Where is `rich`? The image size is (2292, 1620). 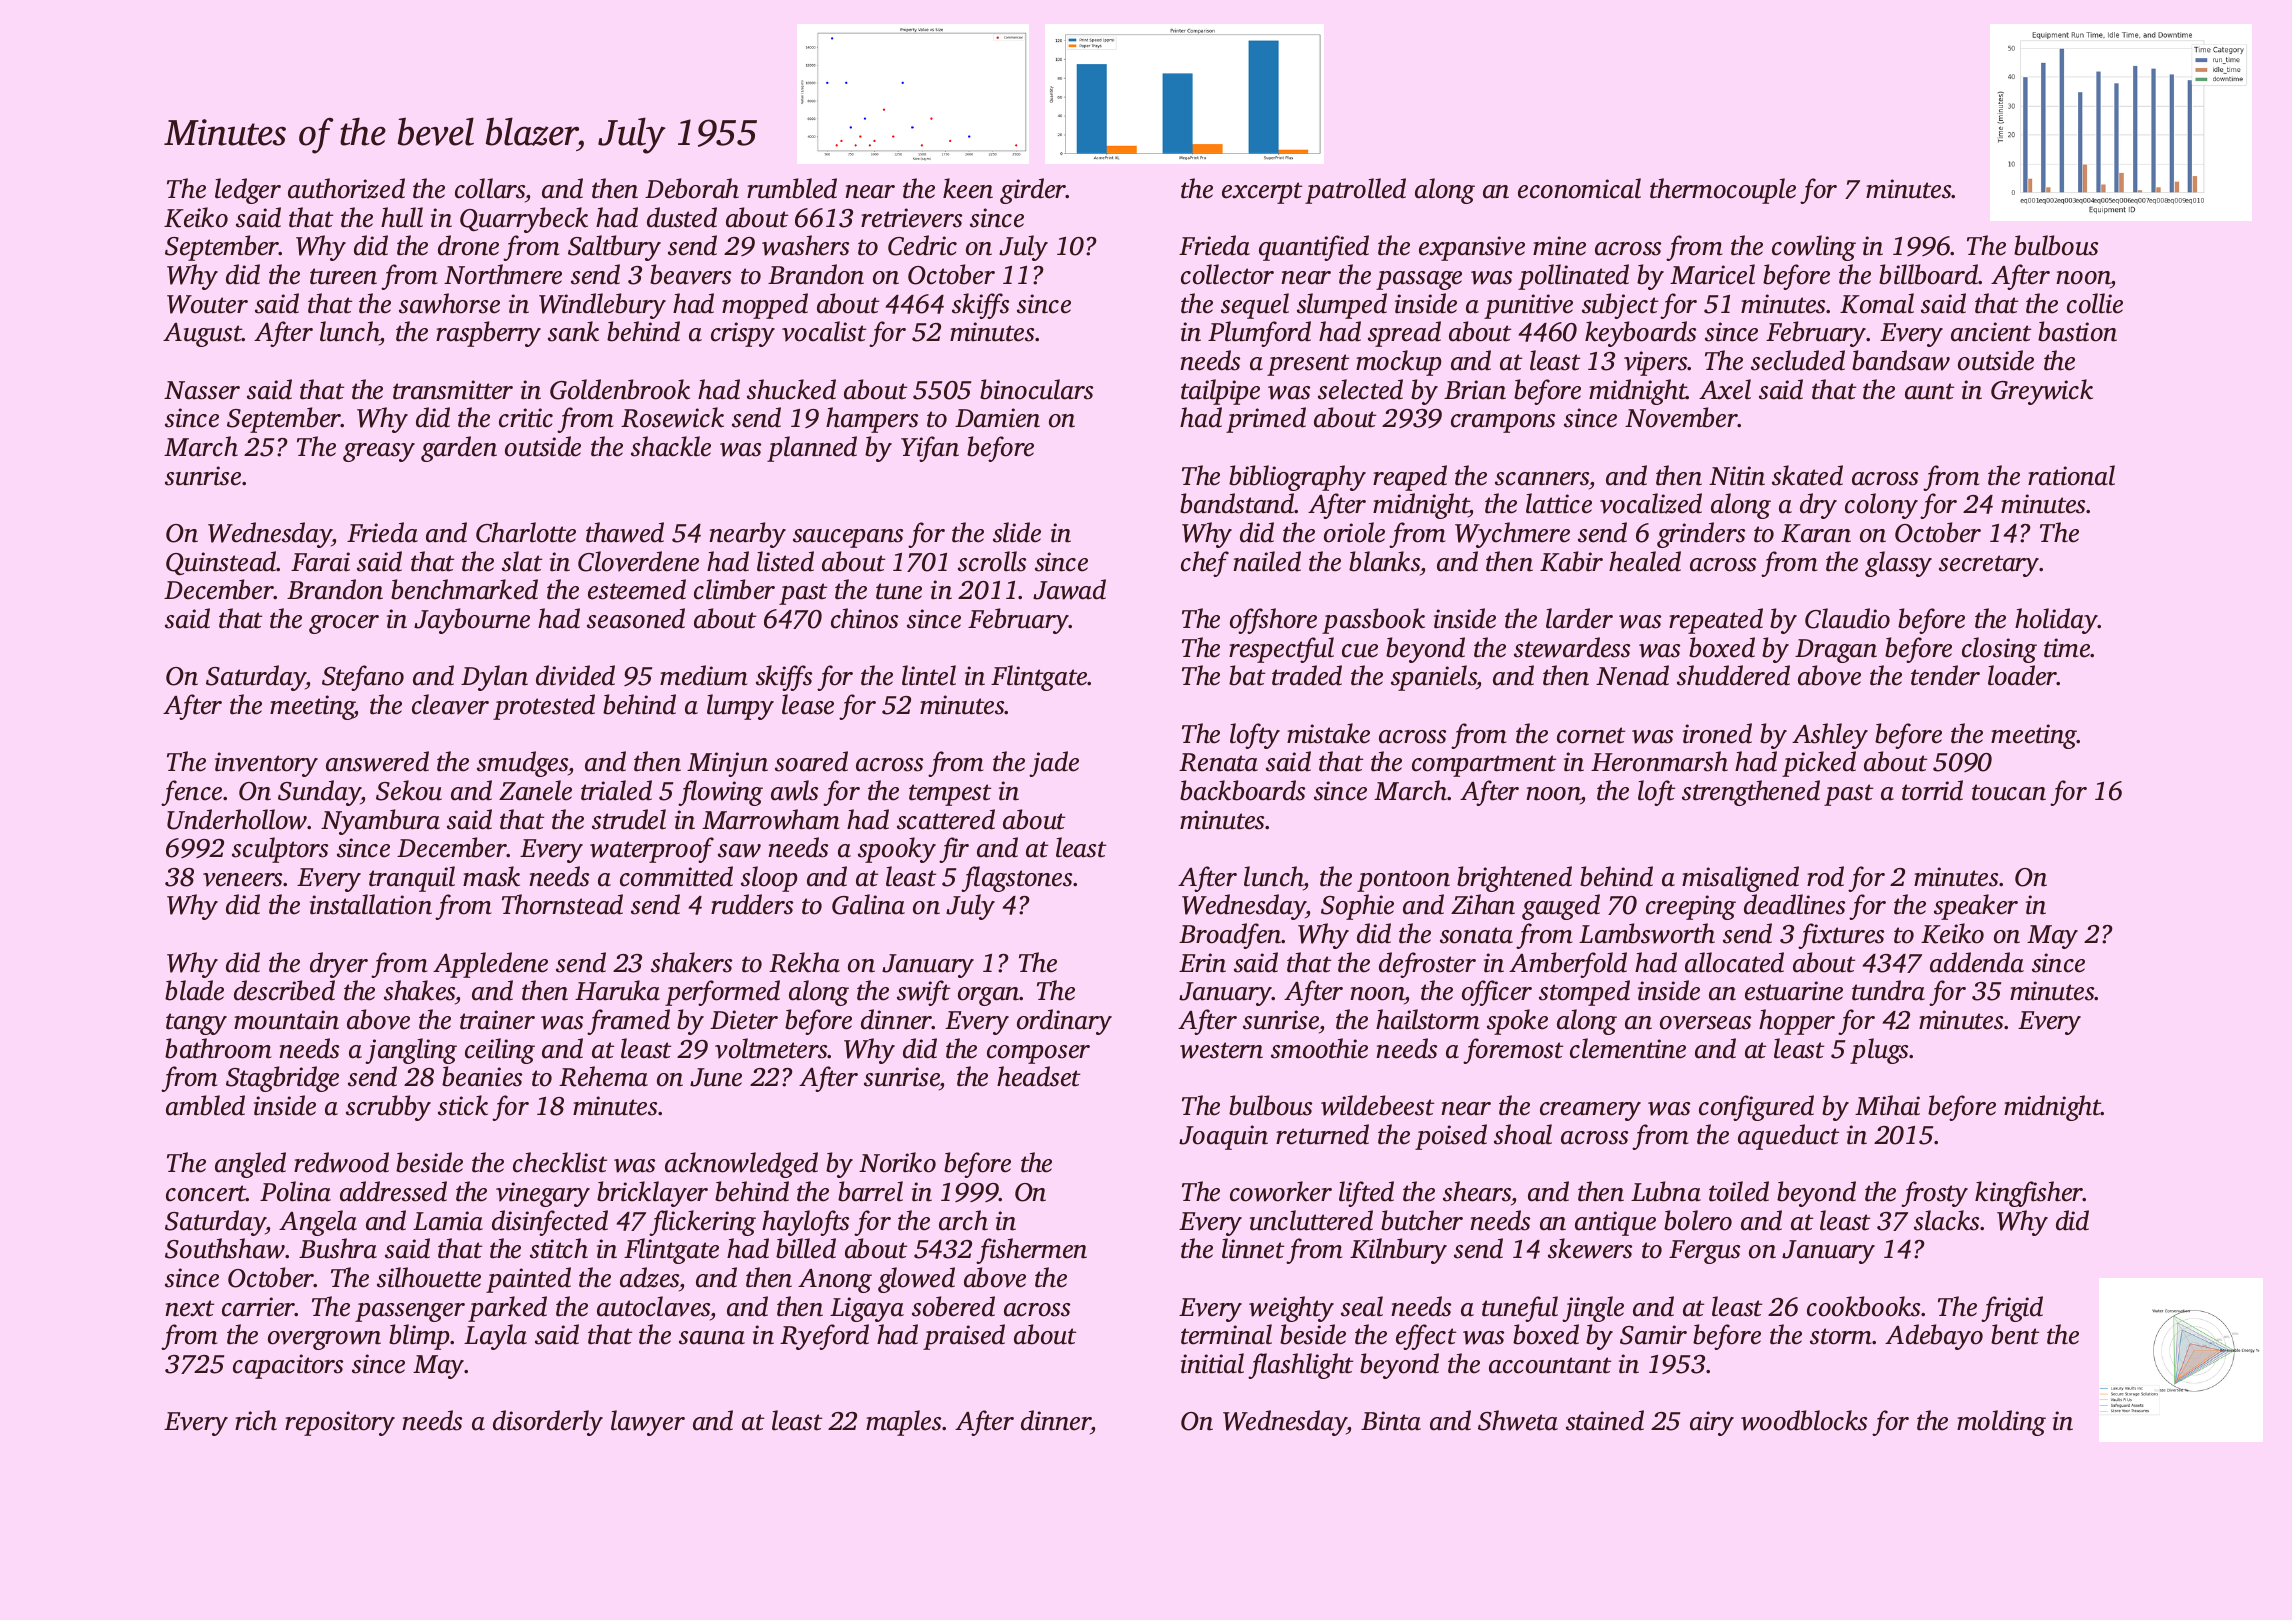 rich is located at coordinates (256, 1420).
